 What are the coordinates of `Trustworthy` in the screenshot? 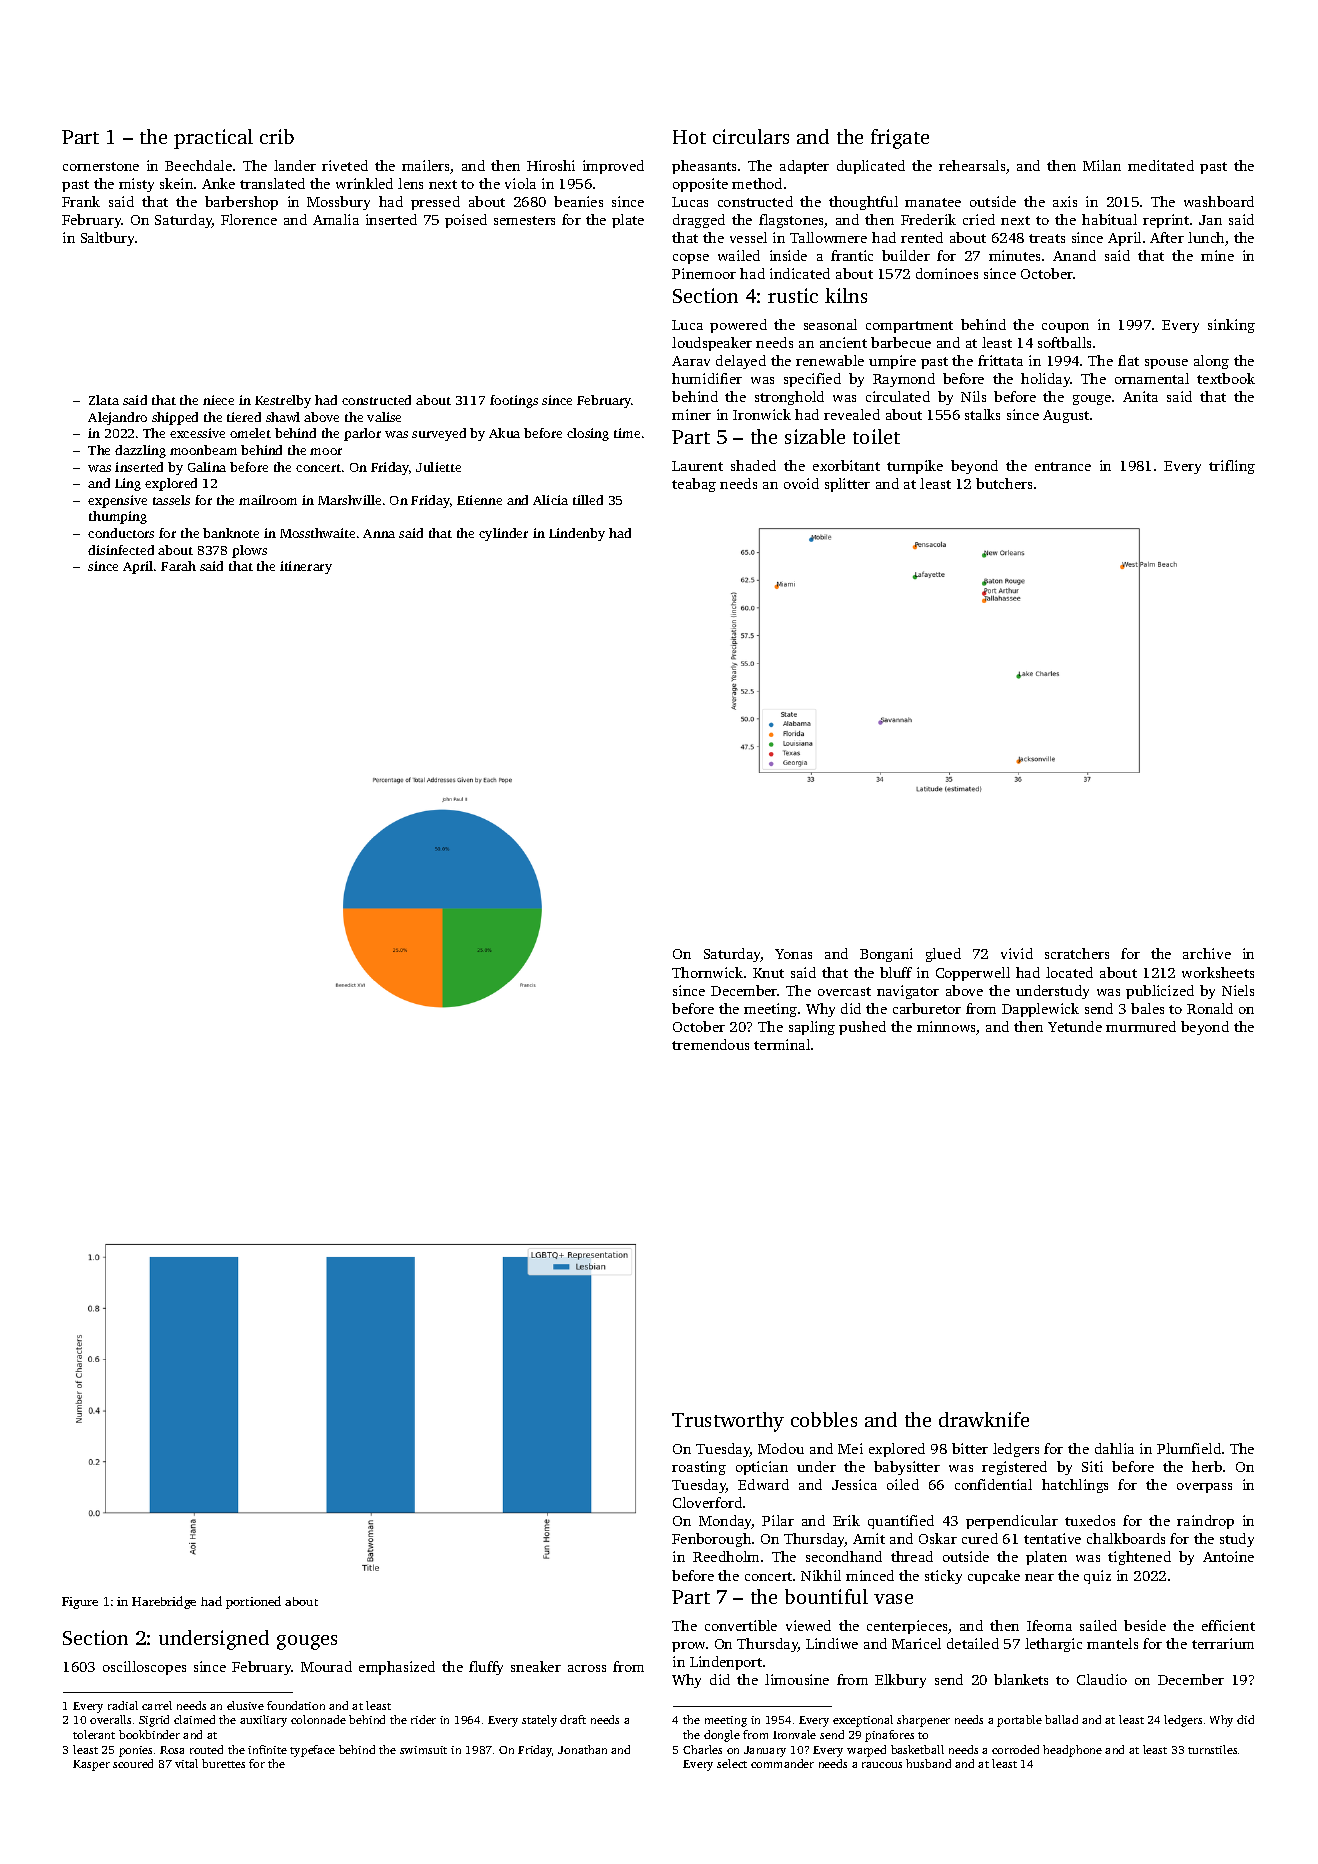 It's located at (728, 1422).
